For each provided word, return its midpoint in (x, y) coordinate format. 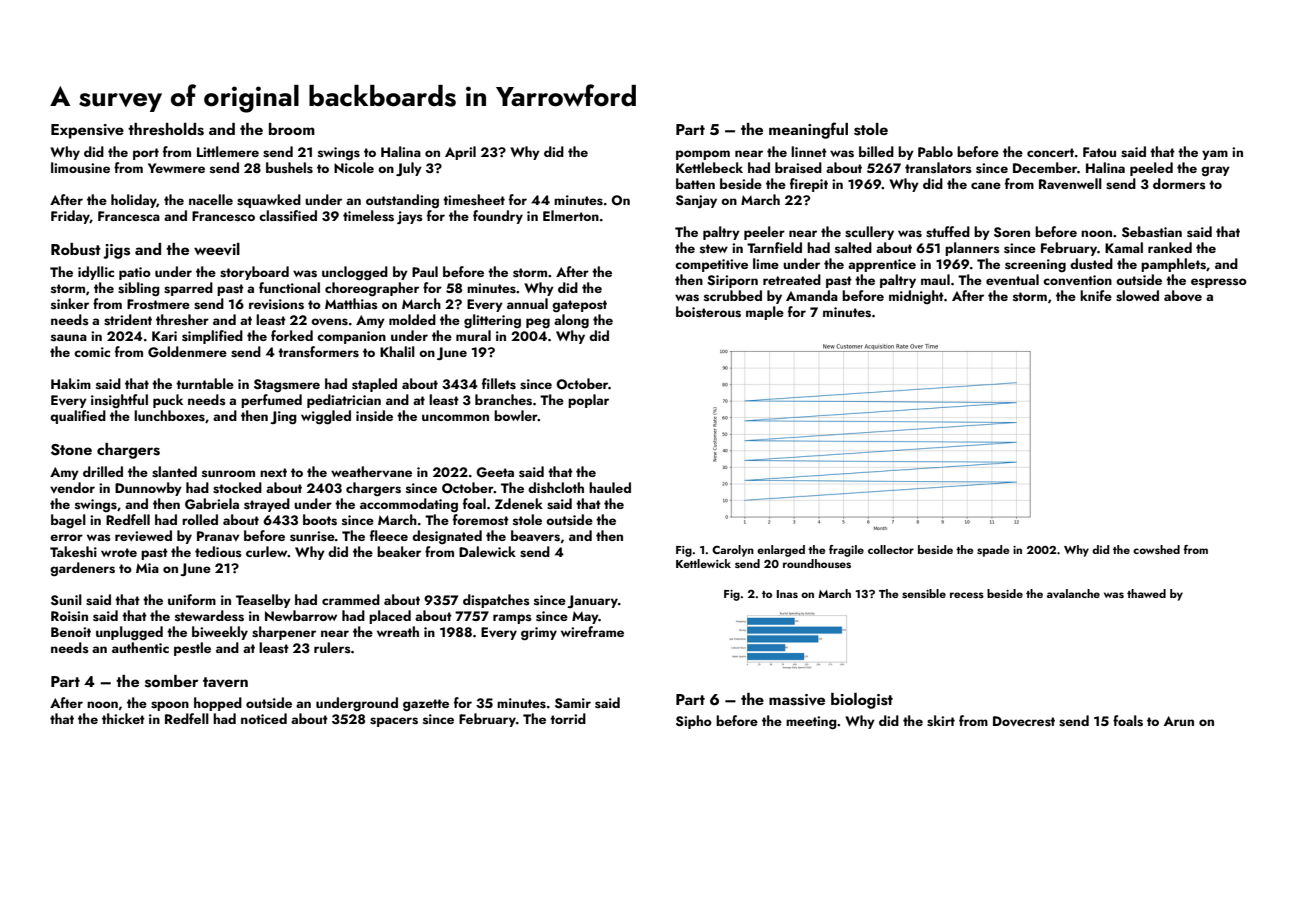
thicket (123, 718)
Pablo (935, 151)
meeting (811, 723)
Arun (1179, 721)
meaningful (808, 130)
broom (292, 129)
